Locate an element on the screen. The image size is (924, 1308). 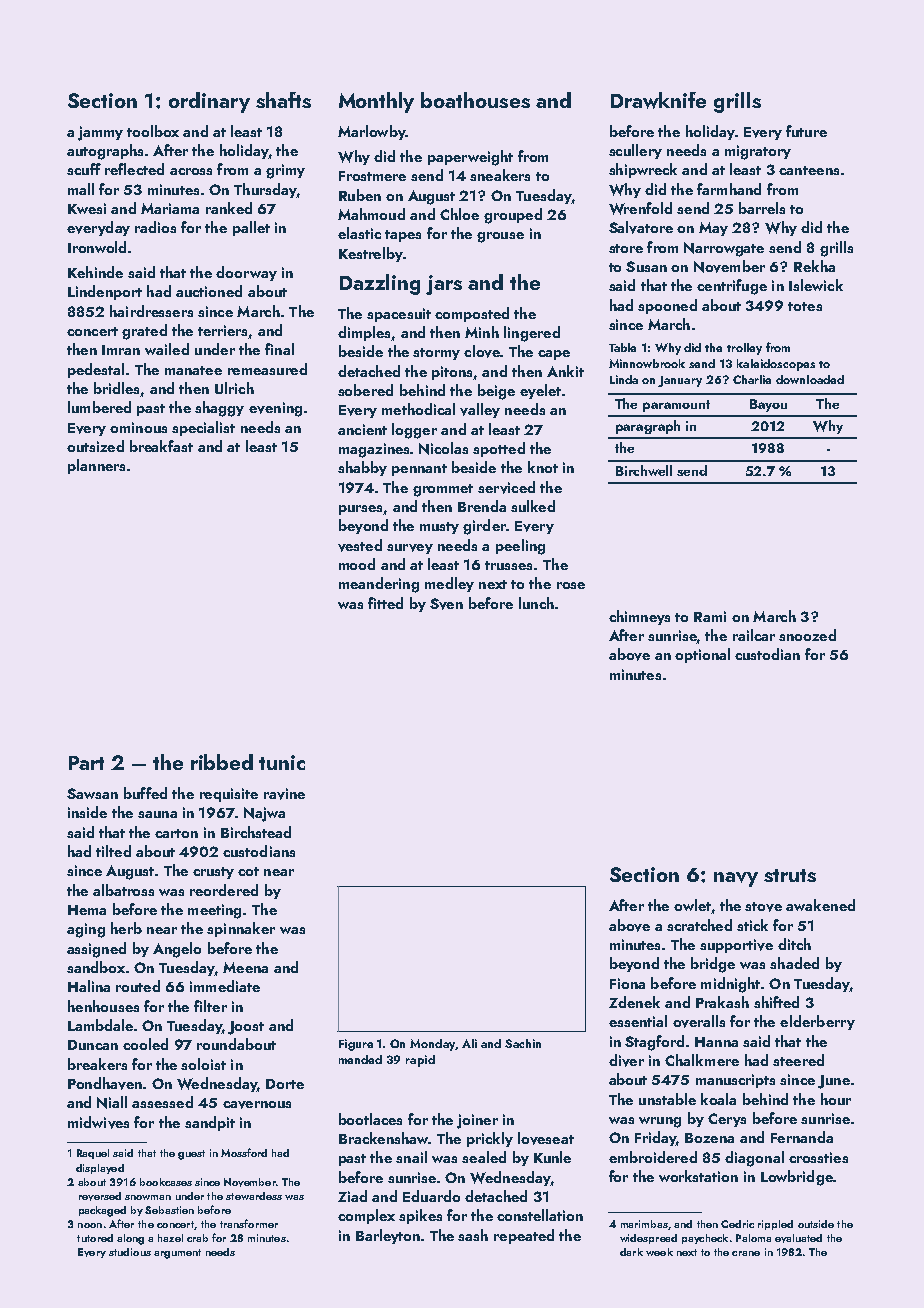
ordinary is located at coordinates (209, 102).
